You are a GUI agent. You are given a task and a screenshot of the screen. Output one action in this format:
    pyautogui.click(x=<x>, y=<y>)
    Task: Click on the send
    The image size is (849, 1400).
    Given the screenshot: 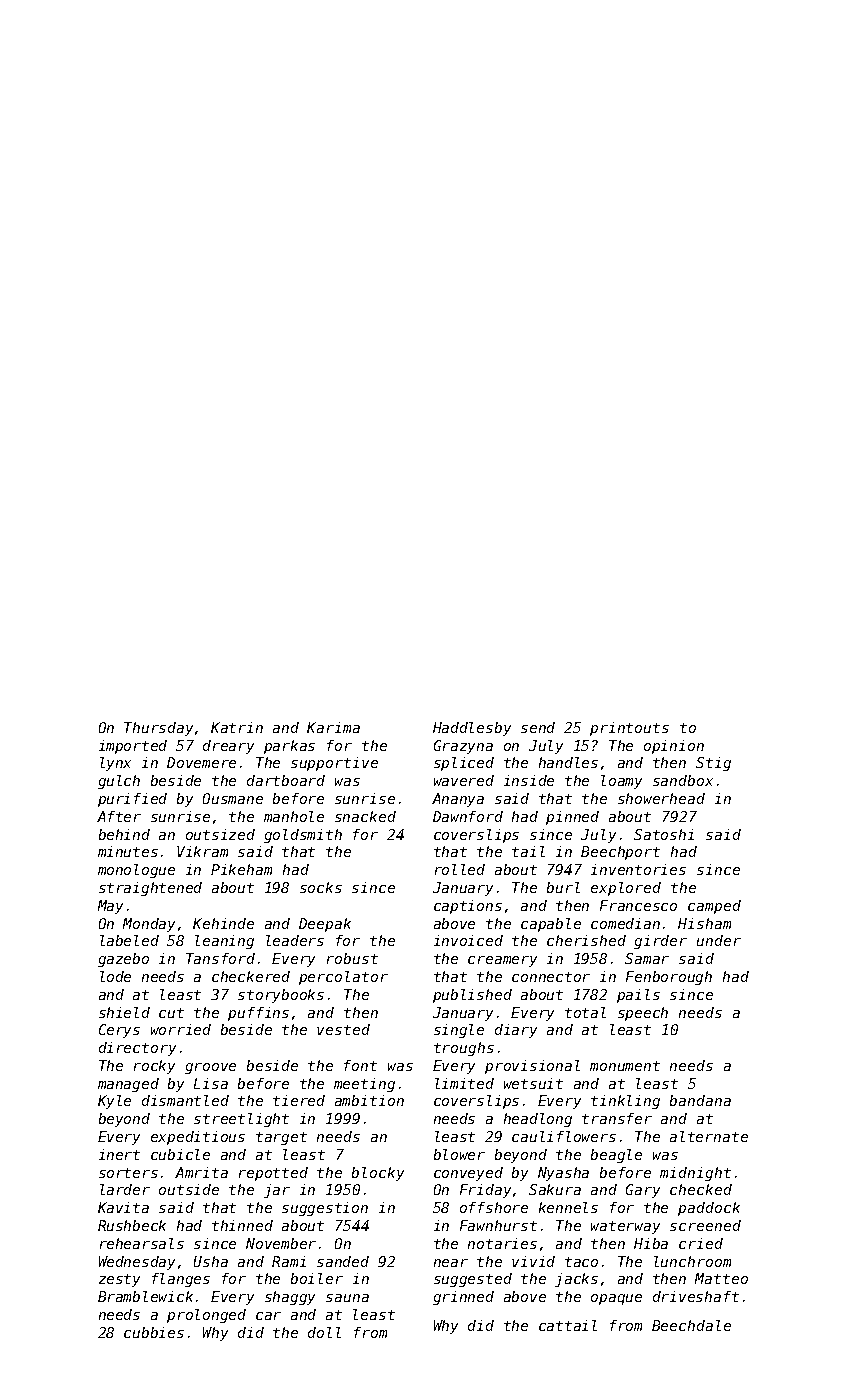 What is the action you would take?
    pyautogui.click(x=538, y=727)
